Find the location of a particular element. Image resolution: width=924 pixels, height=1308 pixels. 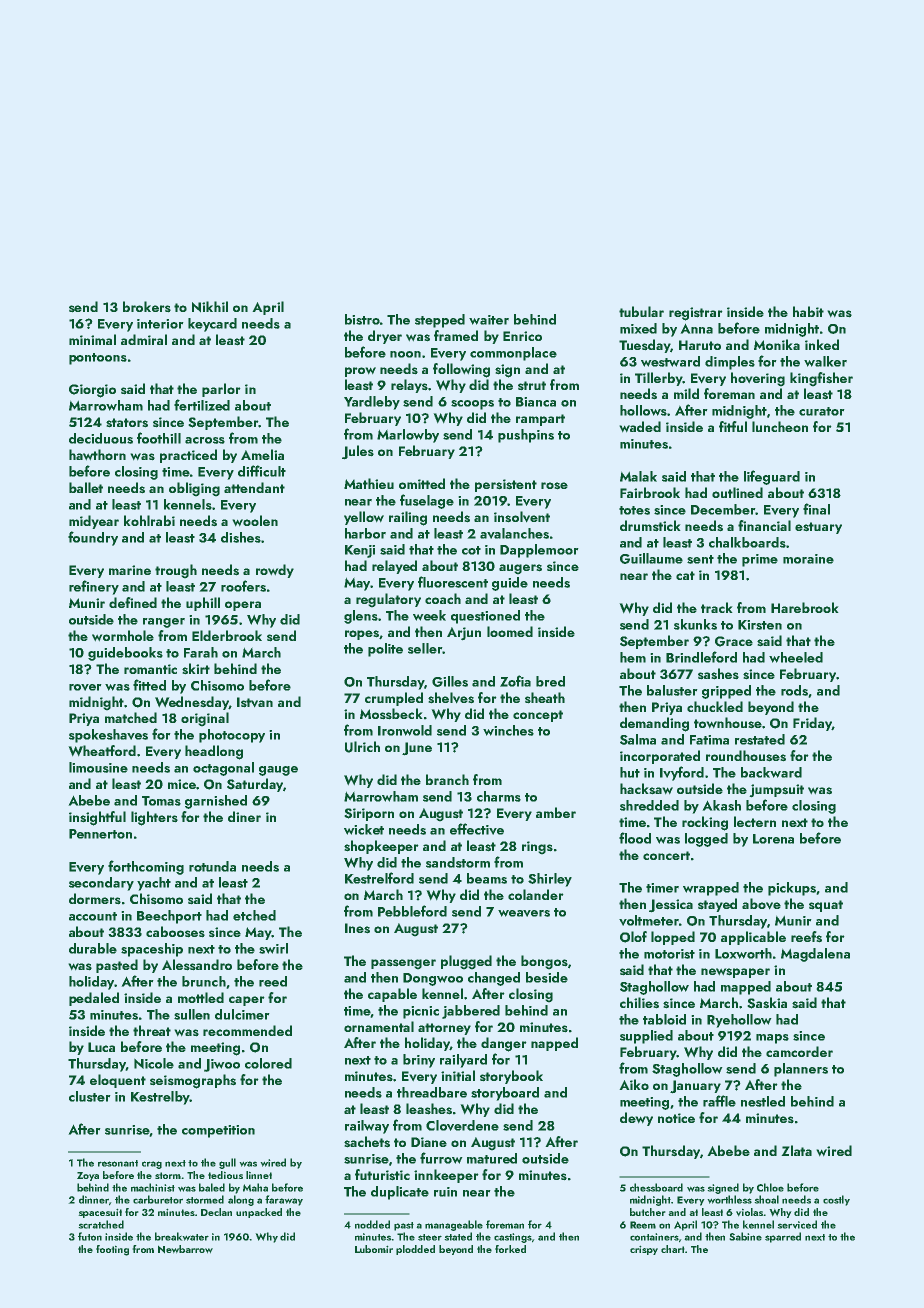

cluster is located at coordinates (90, 1096).
